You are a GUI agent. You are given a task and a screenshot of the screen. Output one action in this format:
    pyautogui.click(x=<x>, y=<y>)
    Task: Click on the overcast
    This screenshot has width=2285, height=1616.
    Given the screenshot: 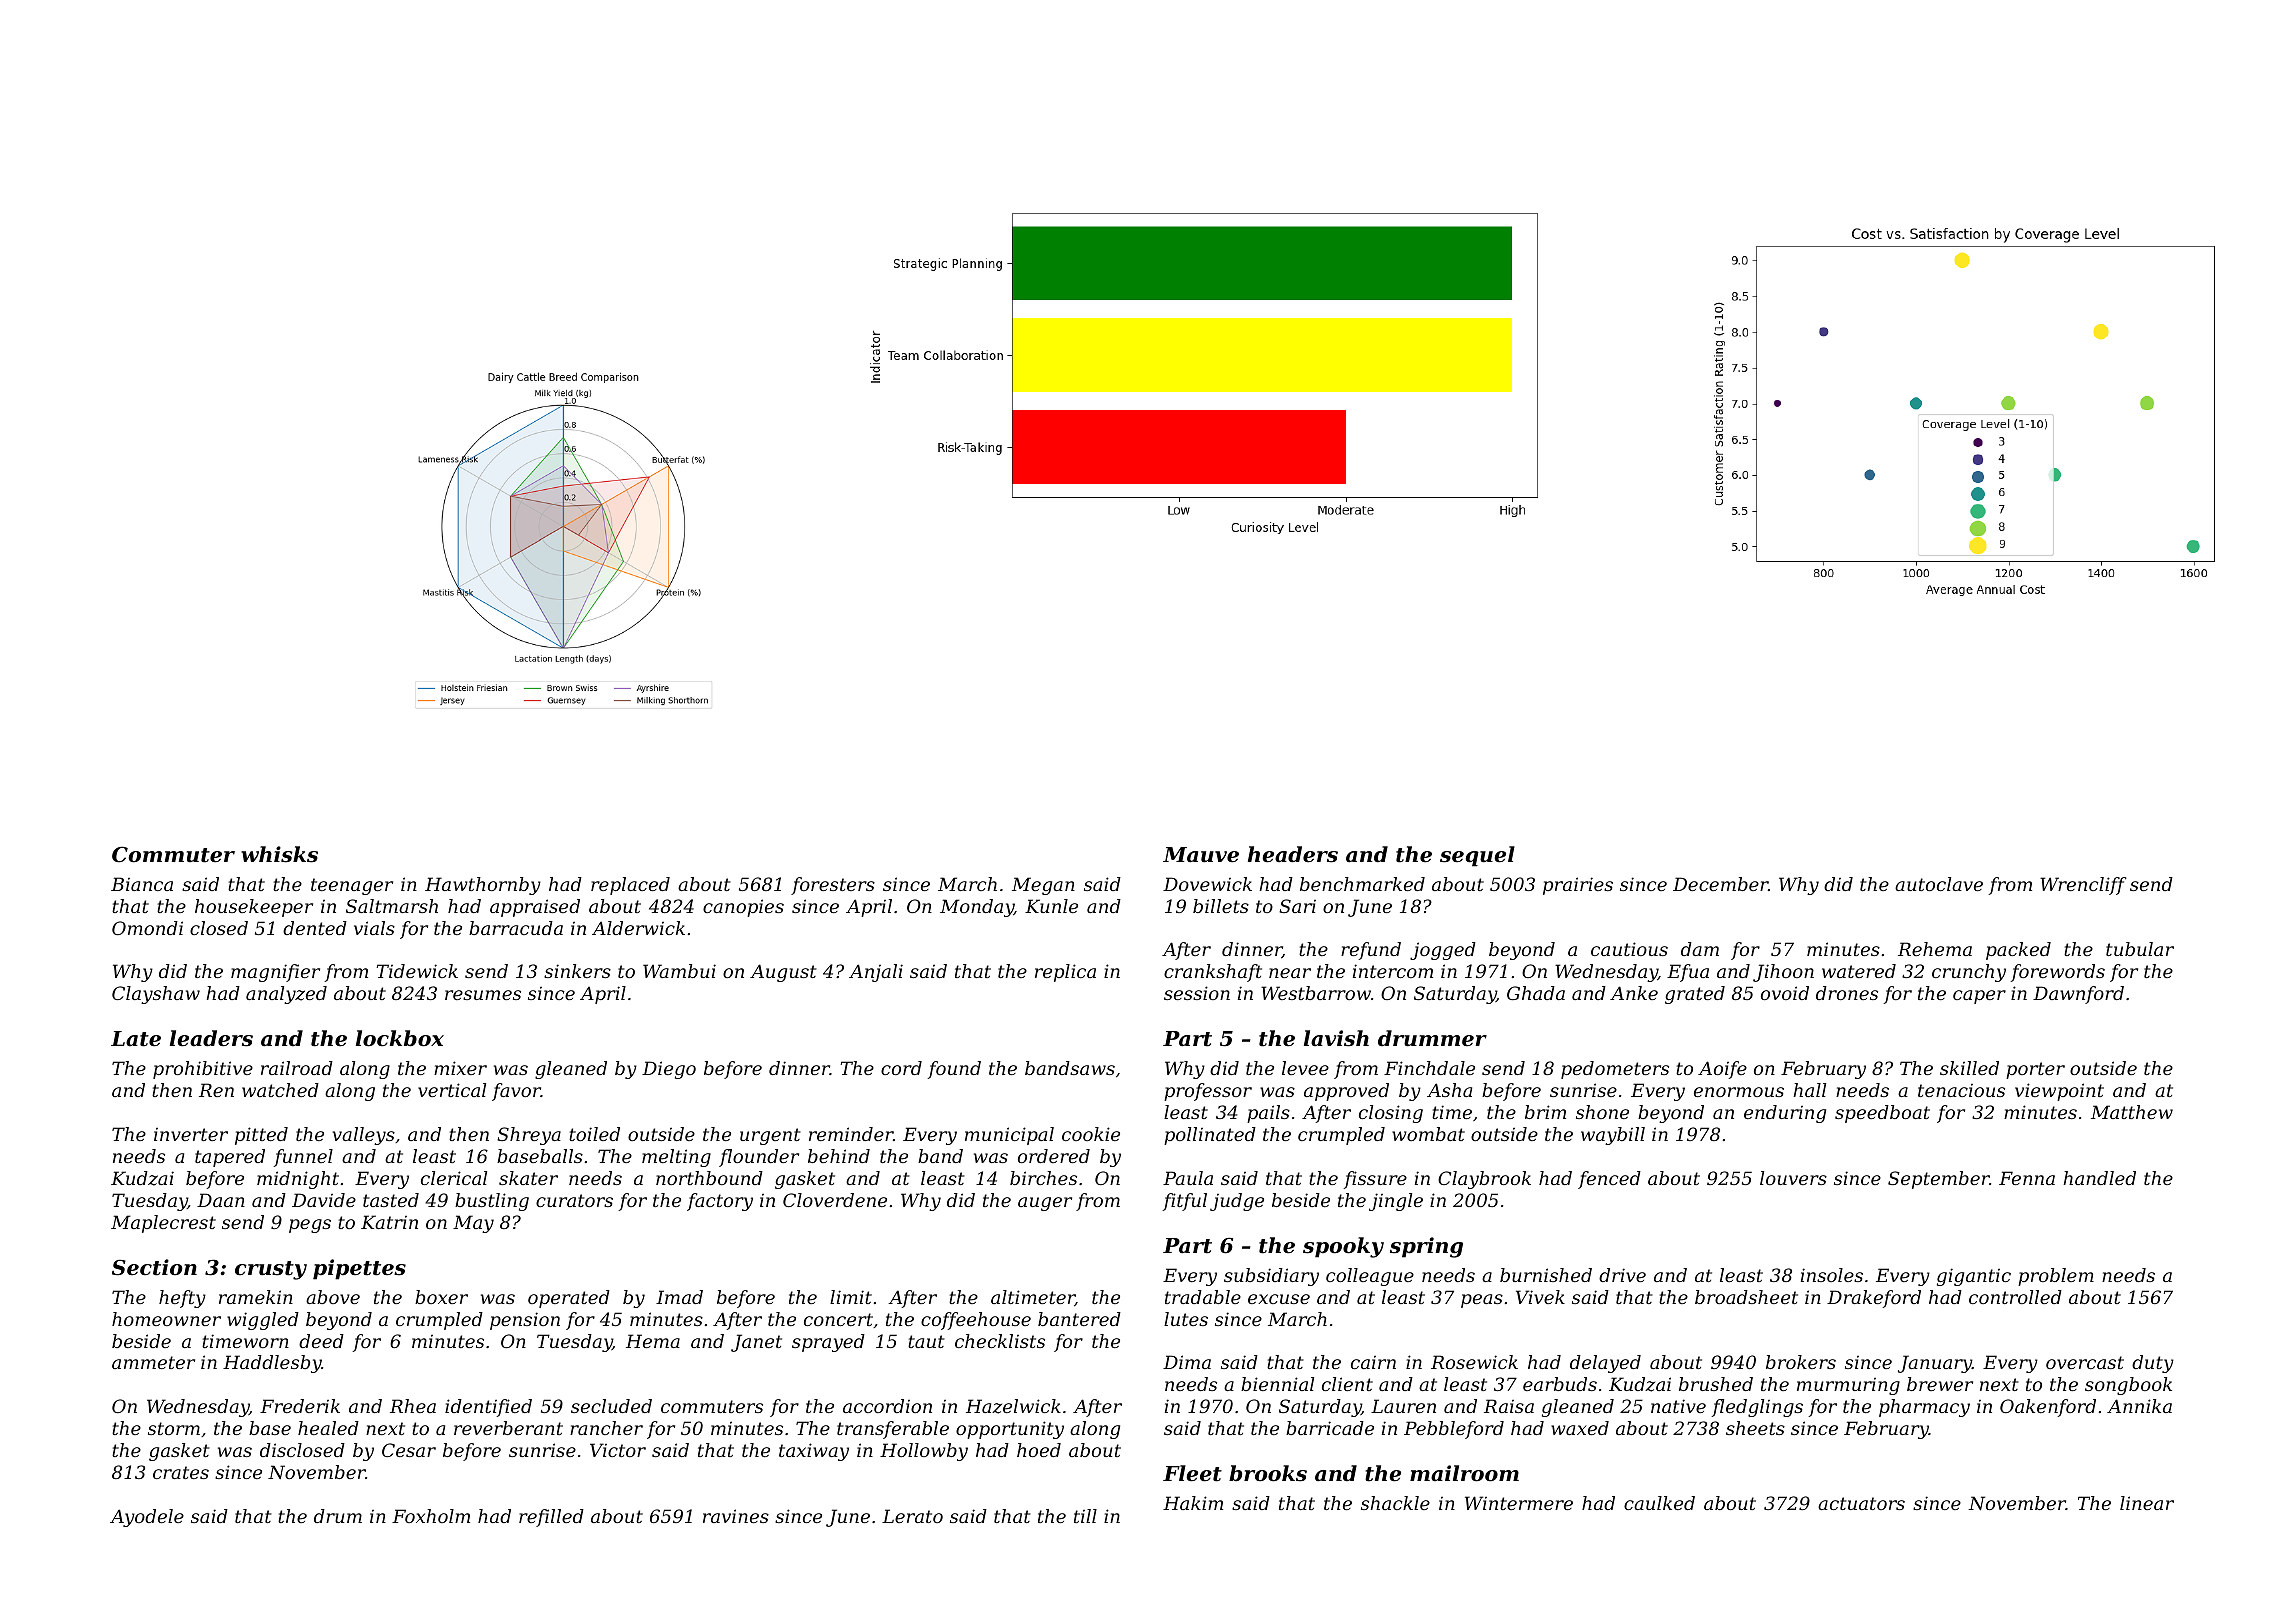 What is the action you would take?
    pyautogui.click(x=2085, y=1362)
